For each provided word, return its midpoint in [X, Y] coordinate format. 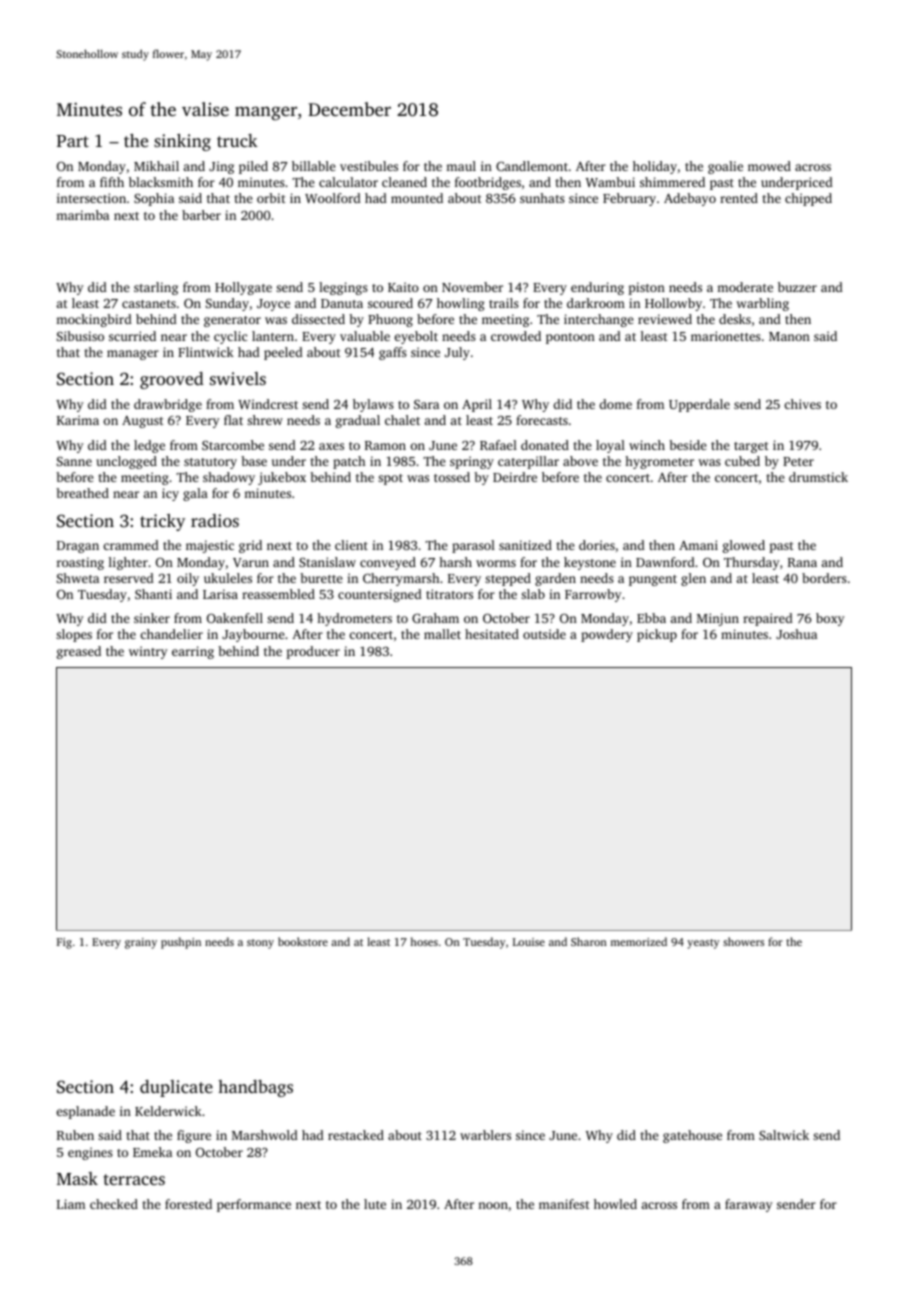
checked [114, 1204]
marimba [82, 215]
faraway [749, 1205]
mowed [769, 166]
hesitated [492, 634]
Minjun [718, 619]
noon [493, 1205]
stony [260, 944]
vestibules [369, 166]
